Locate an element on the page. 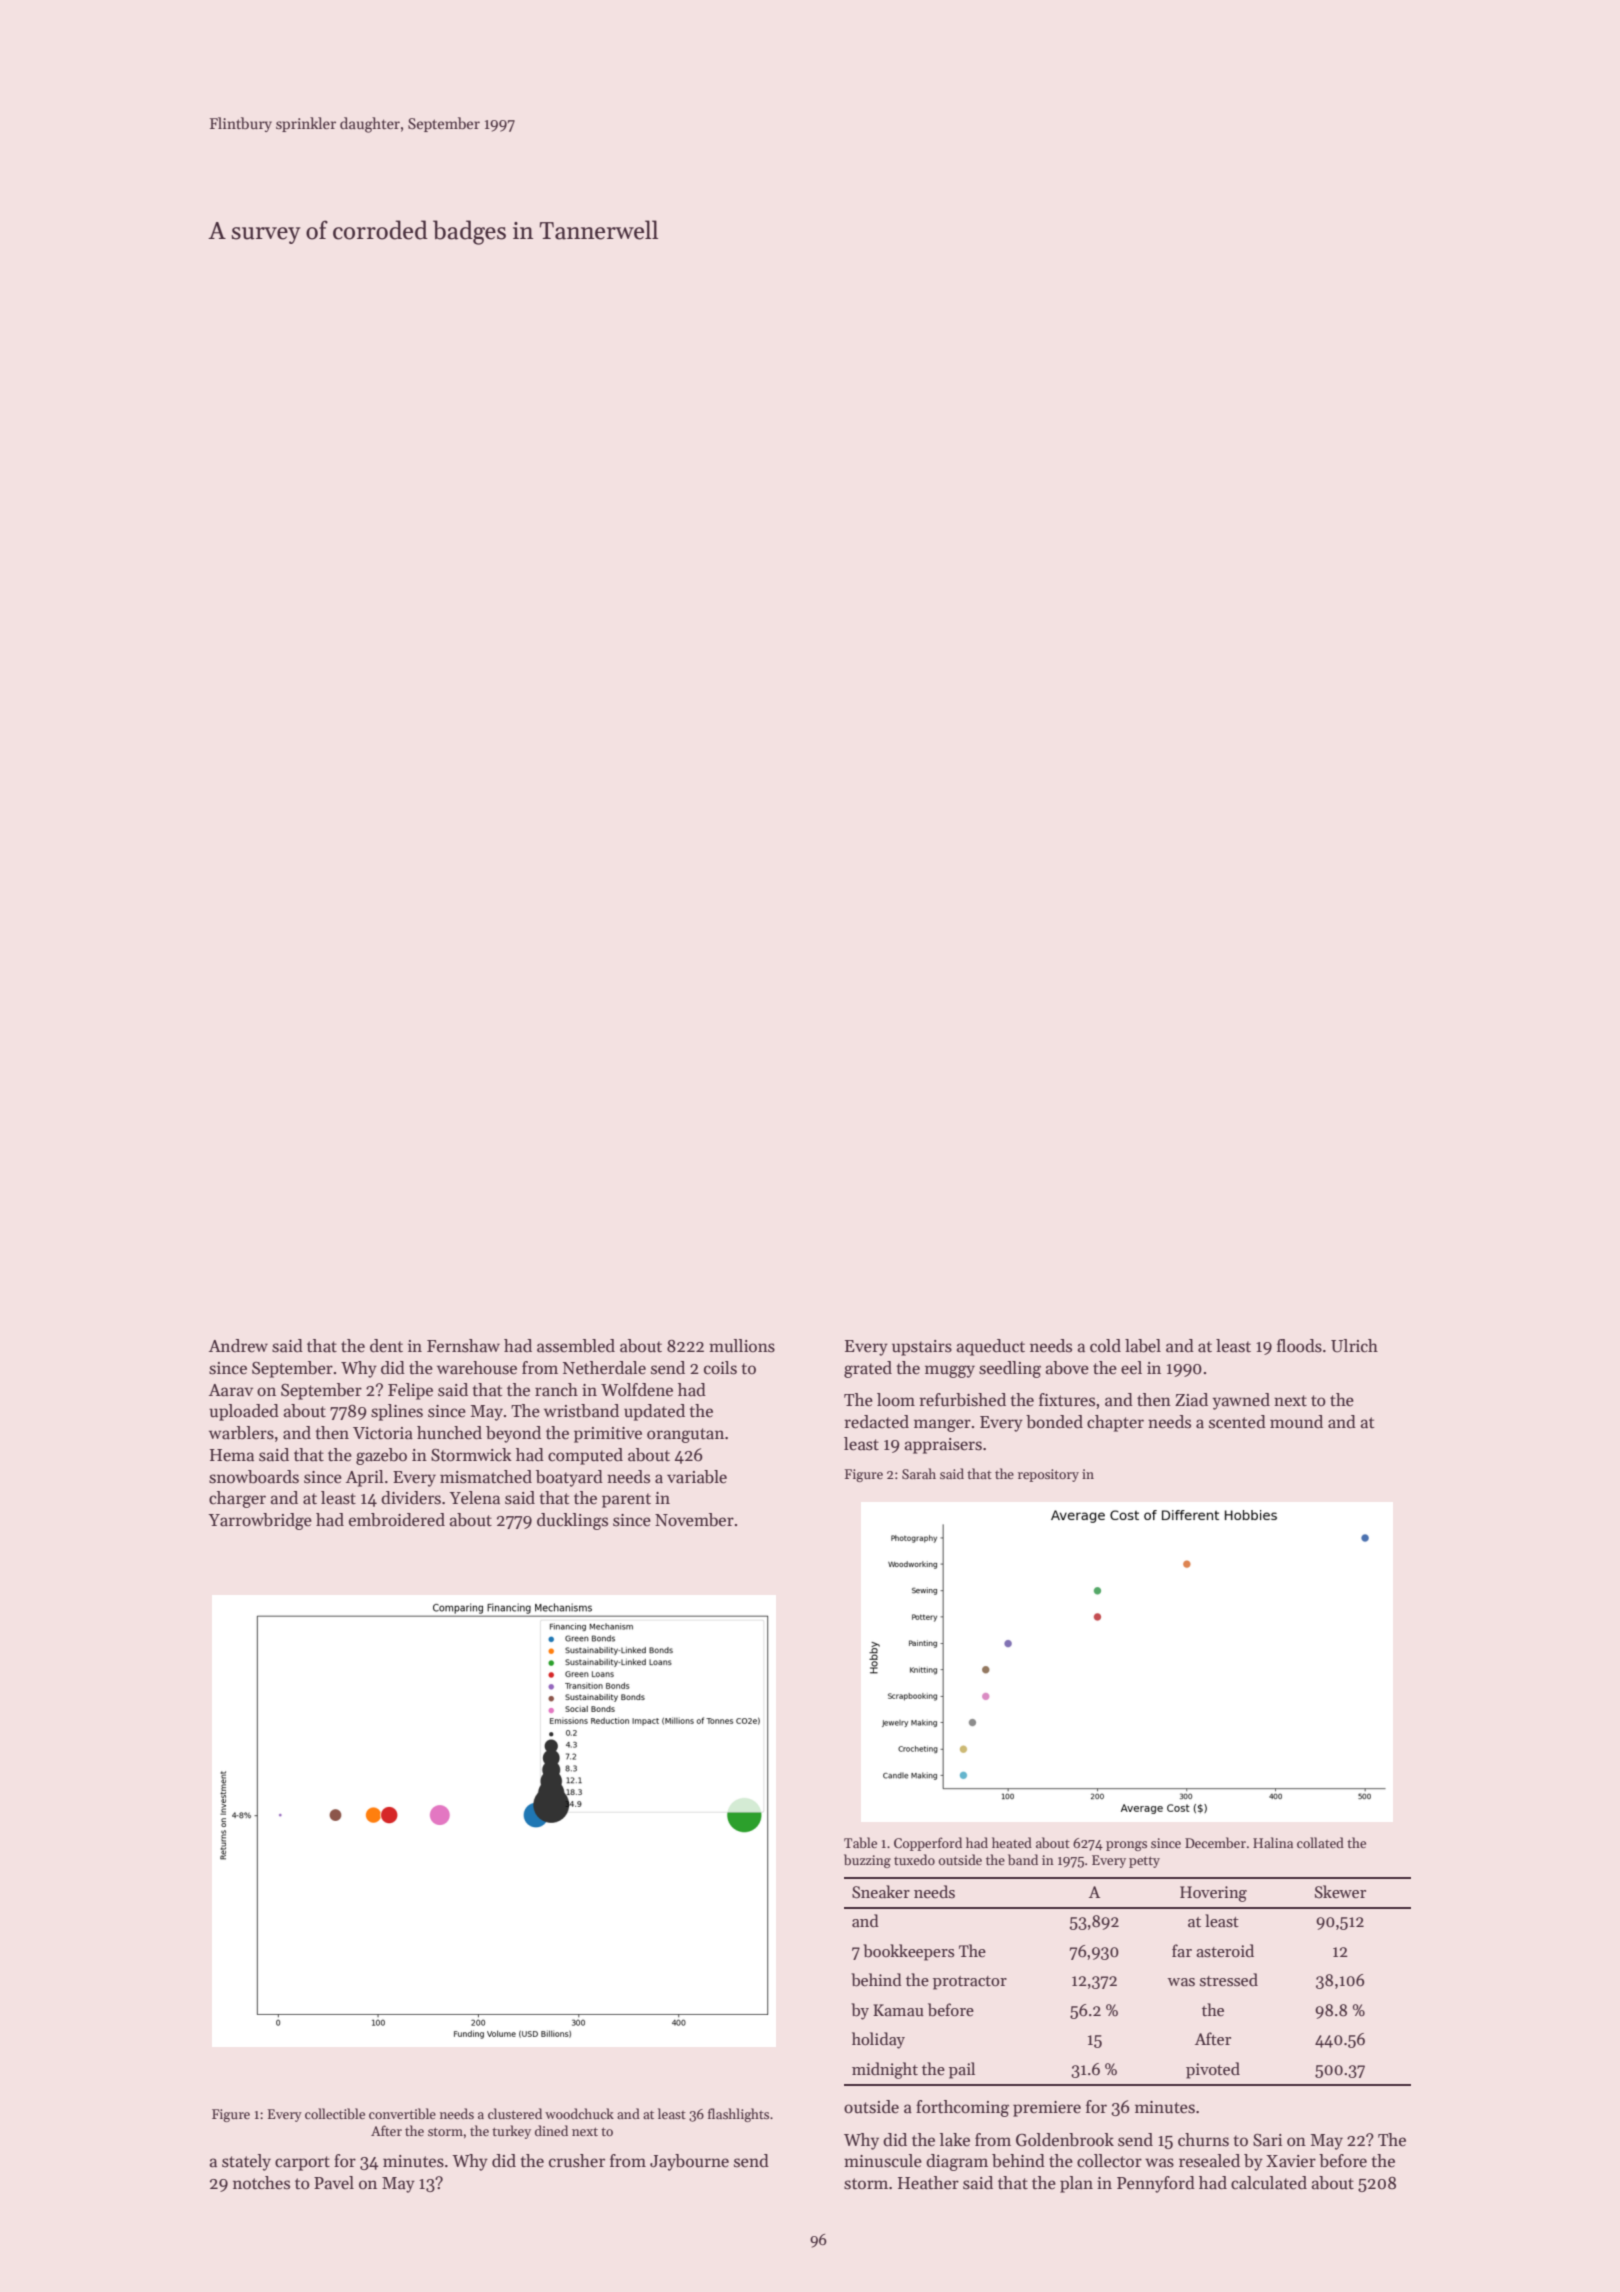 This document has height=2292, width=1620. Yarrowbridge is located at coordinates (260, 1521).
